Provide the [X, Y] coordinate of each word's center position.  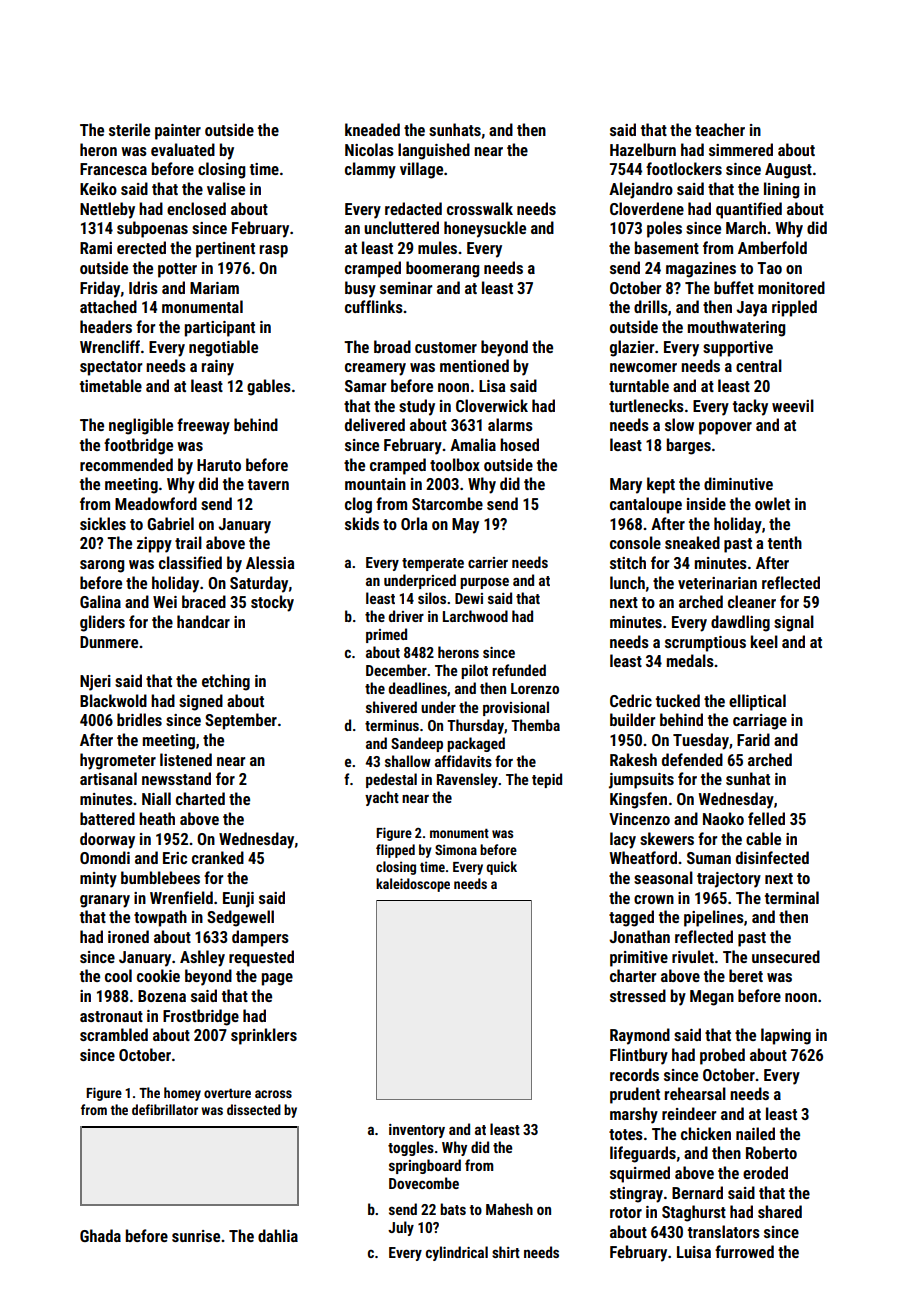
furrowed [744, 1251]
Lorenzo [535, 688]
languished [434, 151]
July [401, 1228]
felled [766, 818]
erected [141, 247]
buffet [734, 287]
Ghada [100, 1235]
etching [226, 682]
